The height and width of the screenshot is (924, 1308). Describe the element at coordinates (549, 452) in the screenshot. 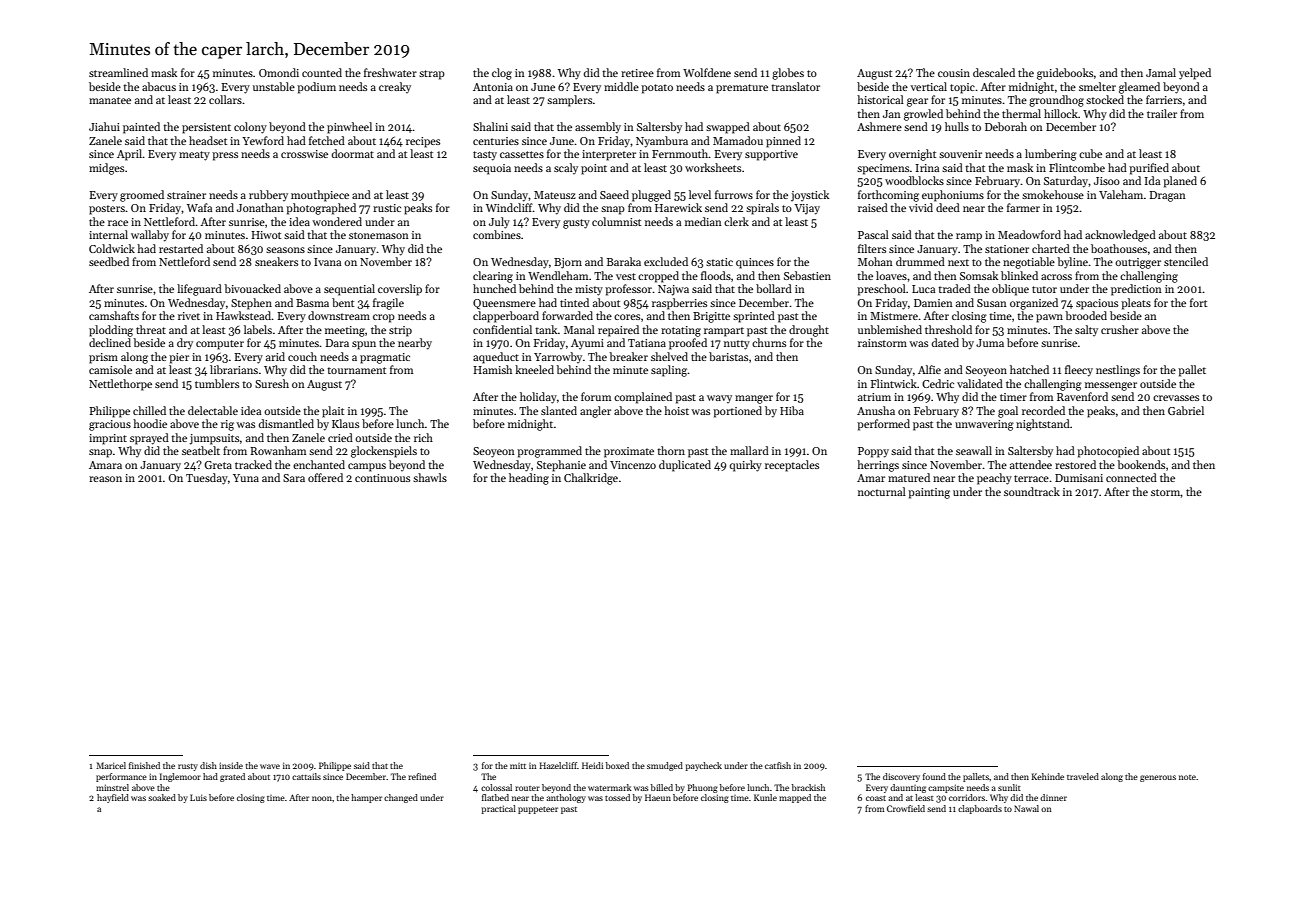

I see `programmed` at that location.
